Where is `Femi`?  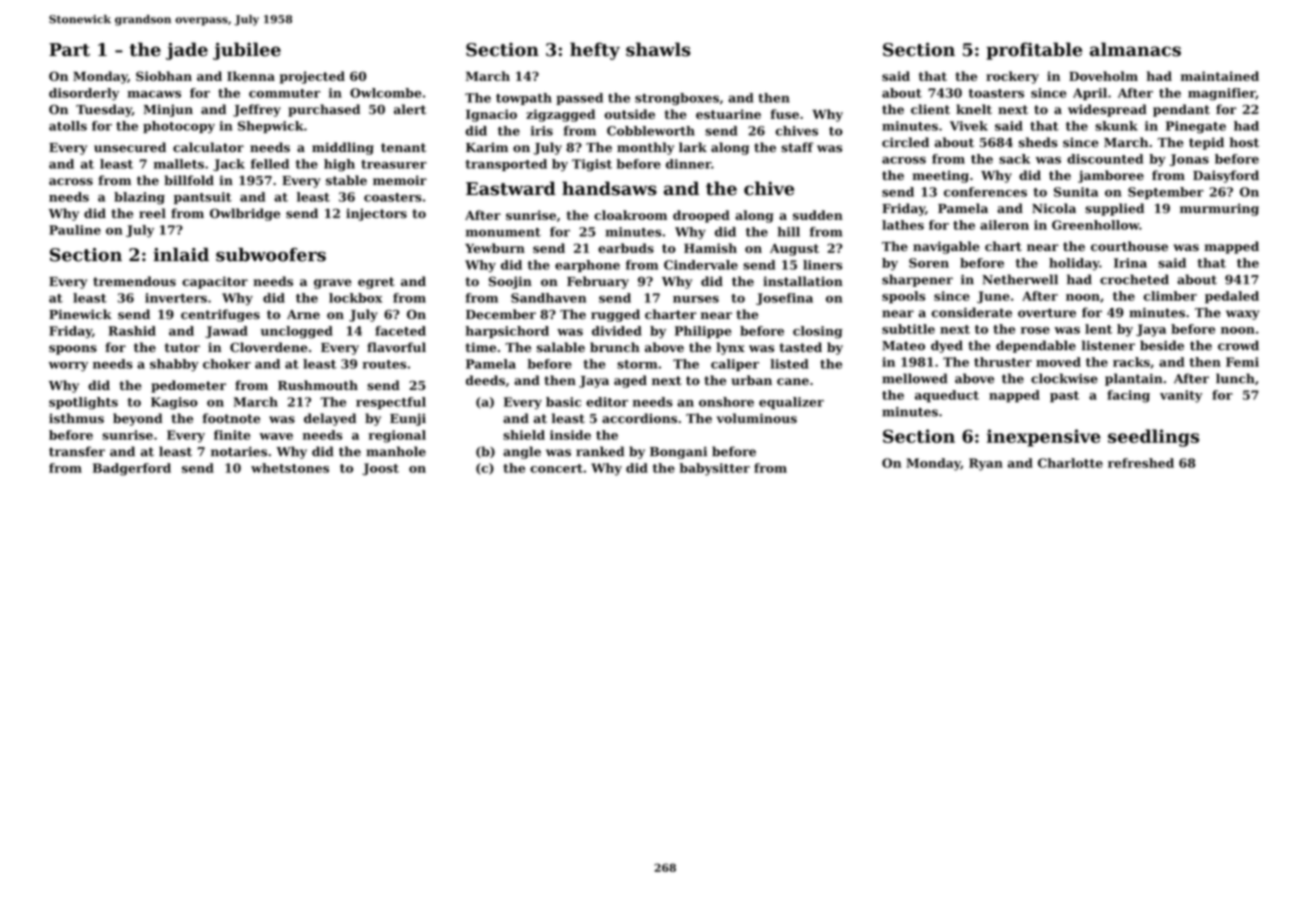
Femi is located at coordinates (1242, 362).
